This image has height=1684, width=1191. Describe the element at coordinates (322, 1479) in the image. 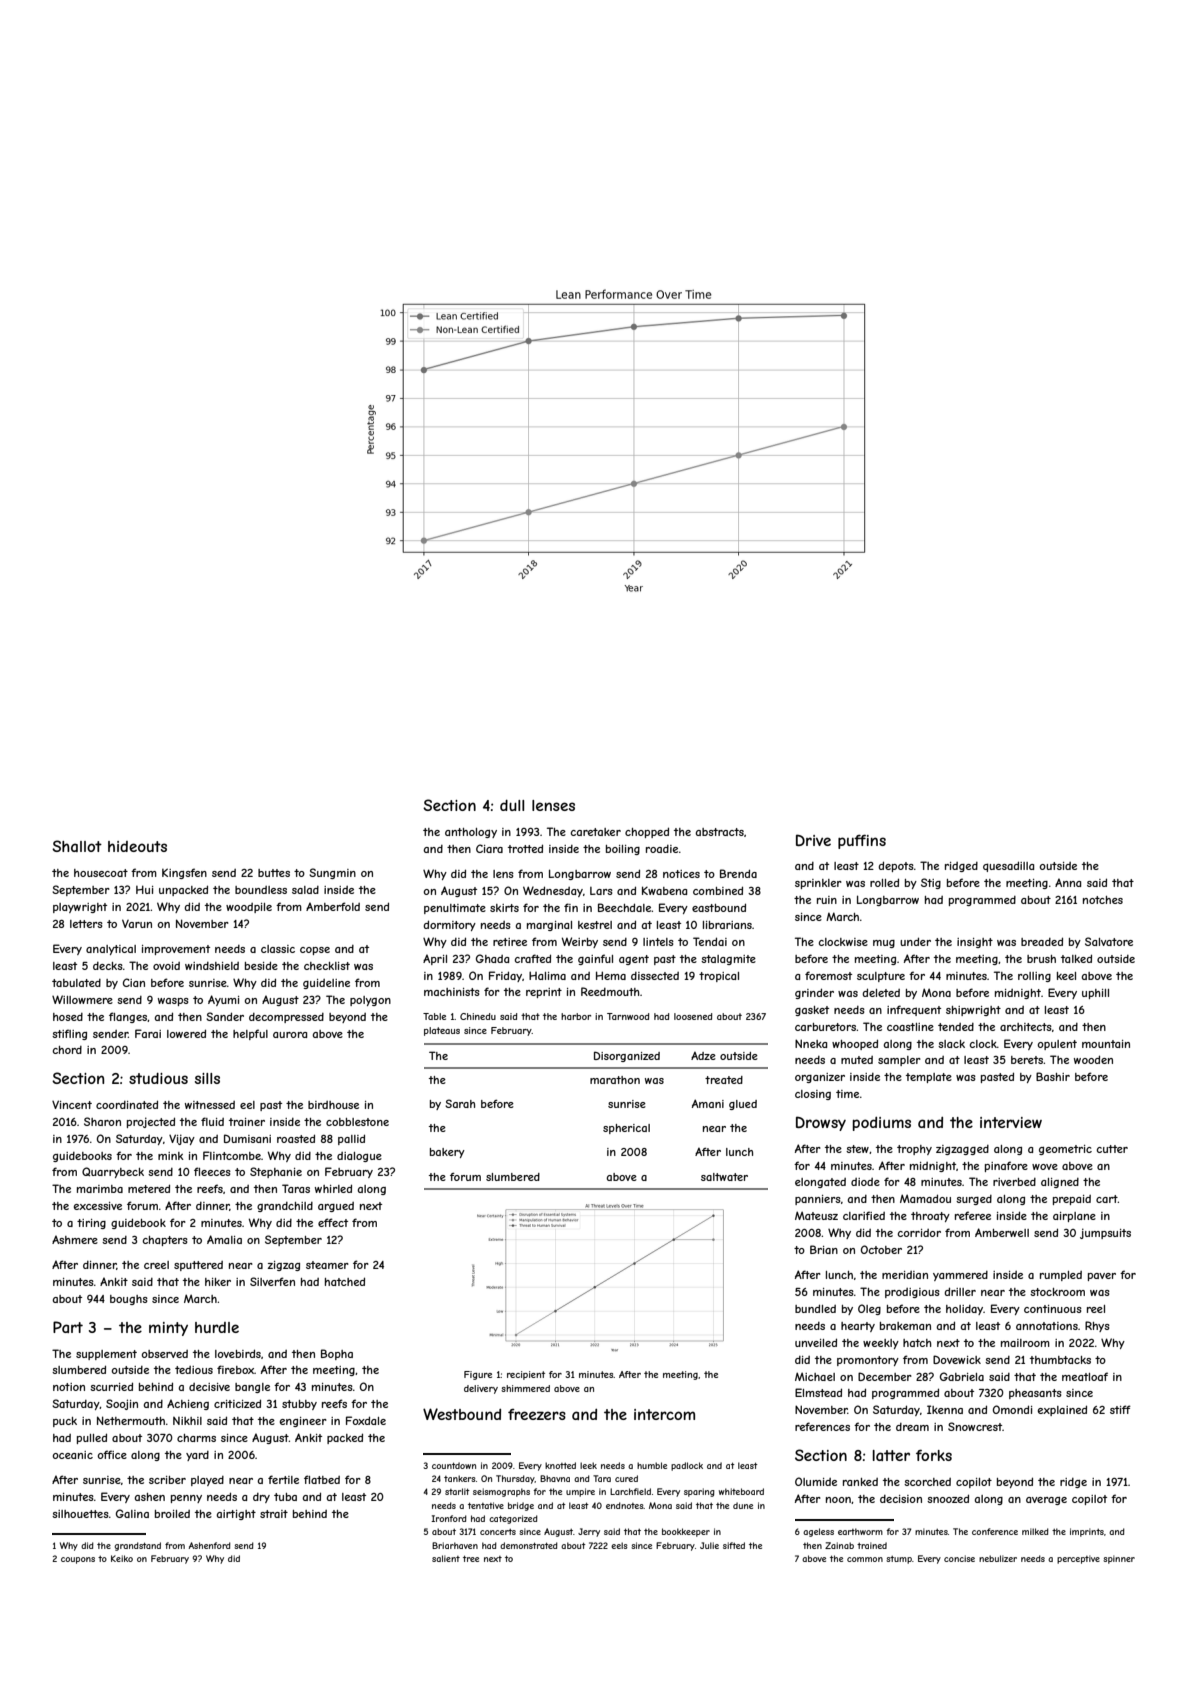

I see `flatbed` at that location.
